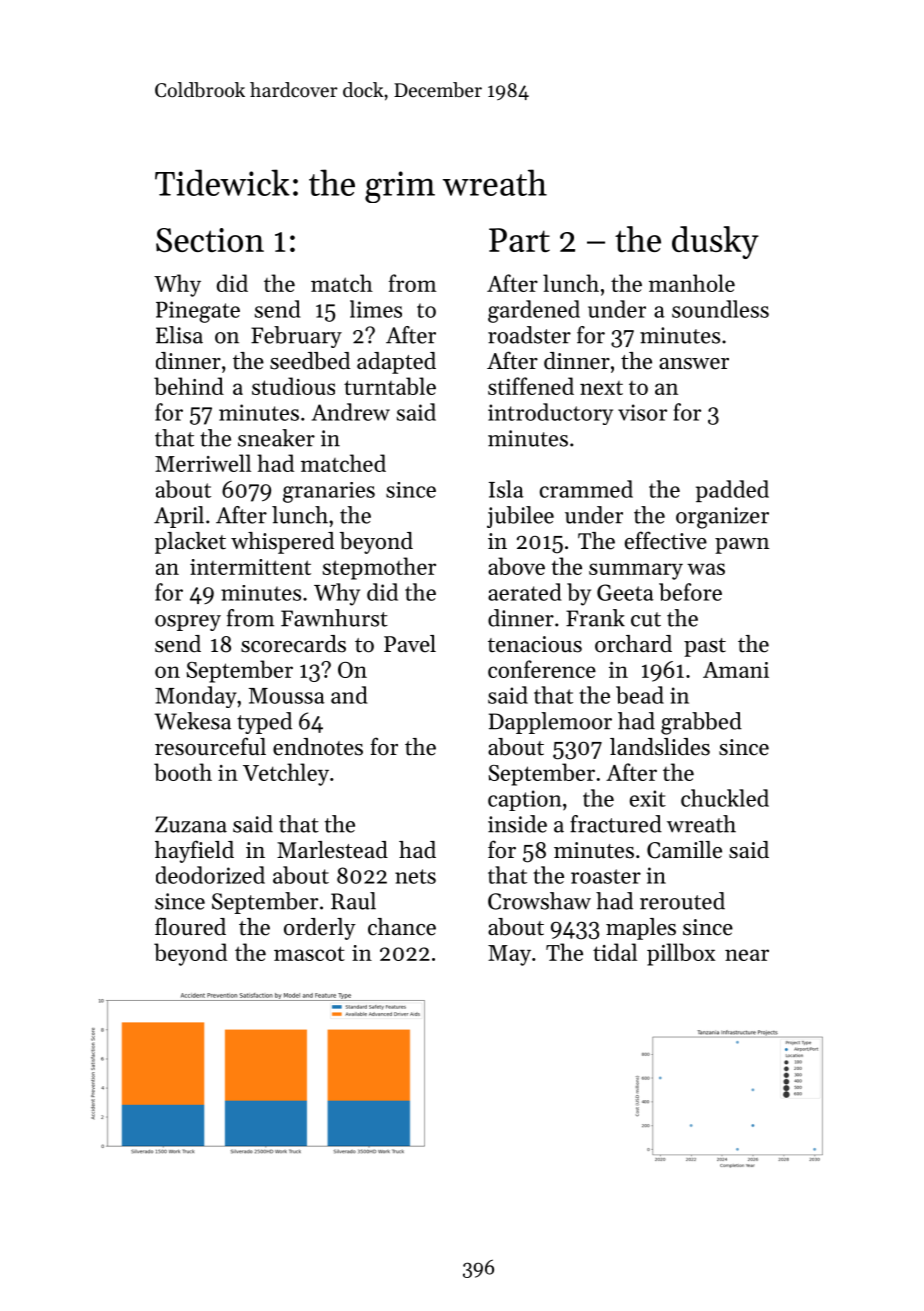 The image size is (924, 1311). Describe the element at coordinates (715, 242) in the screenshot. I see `dusky` at that location.
